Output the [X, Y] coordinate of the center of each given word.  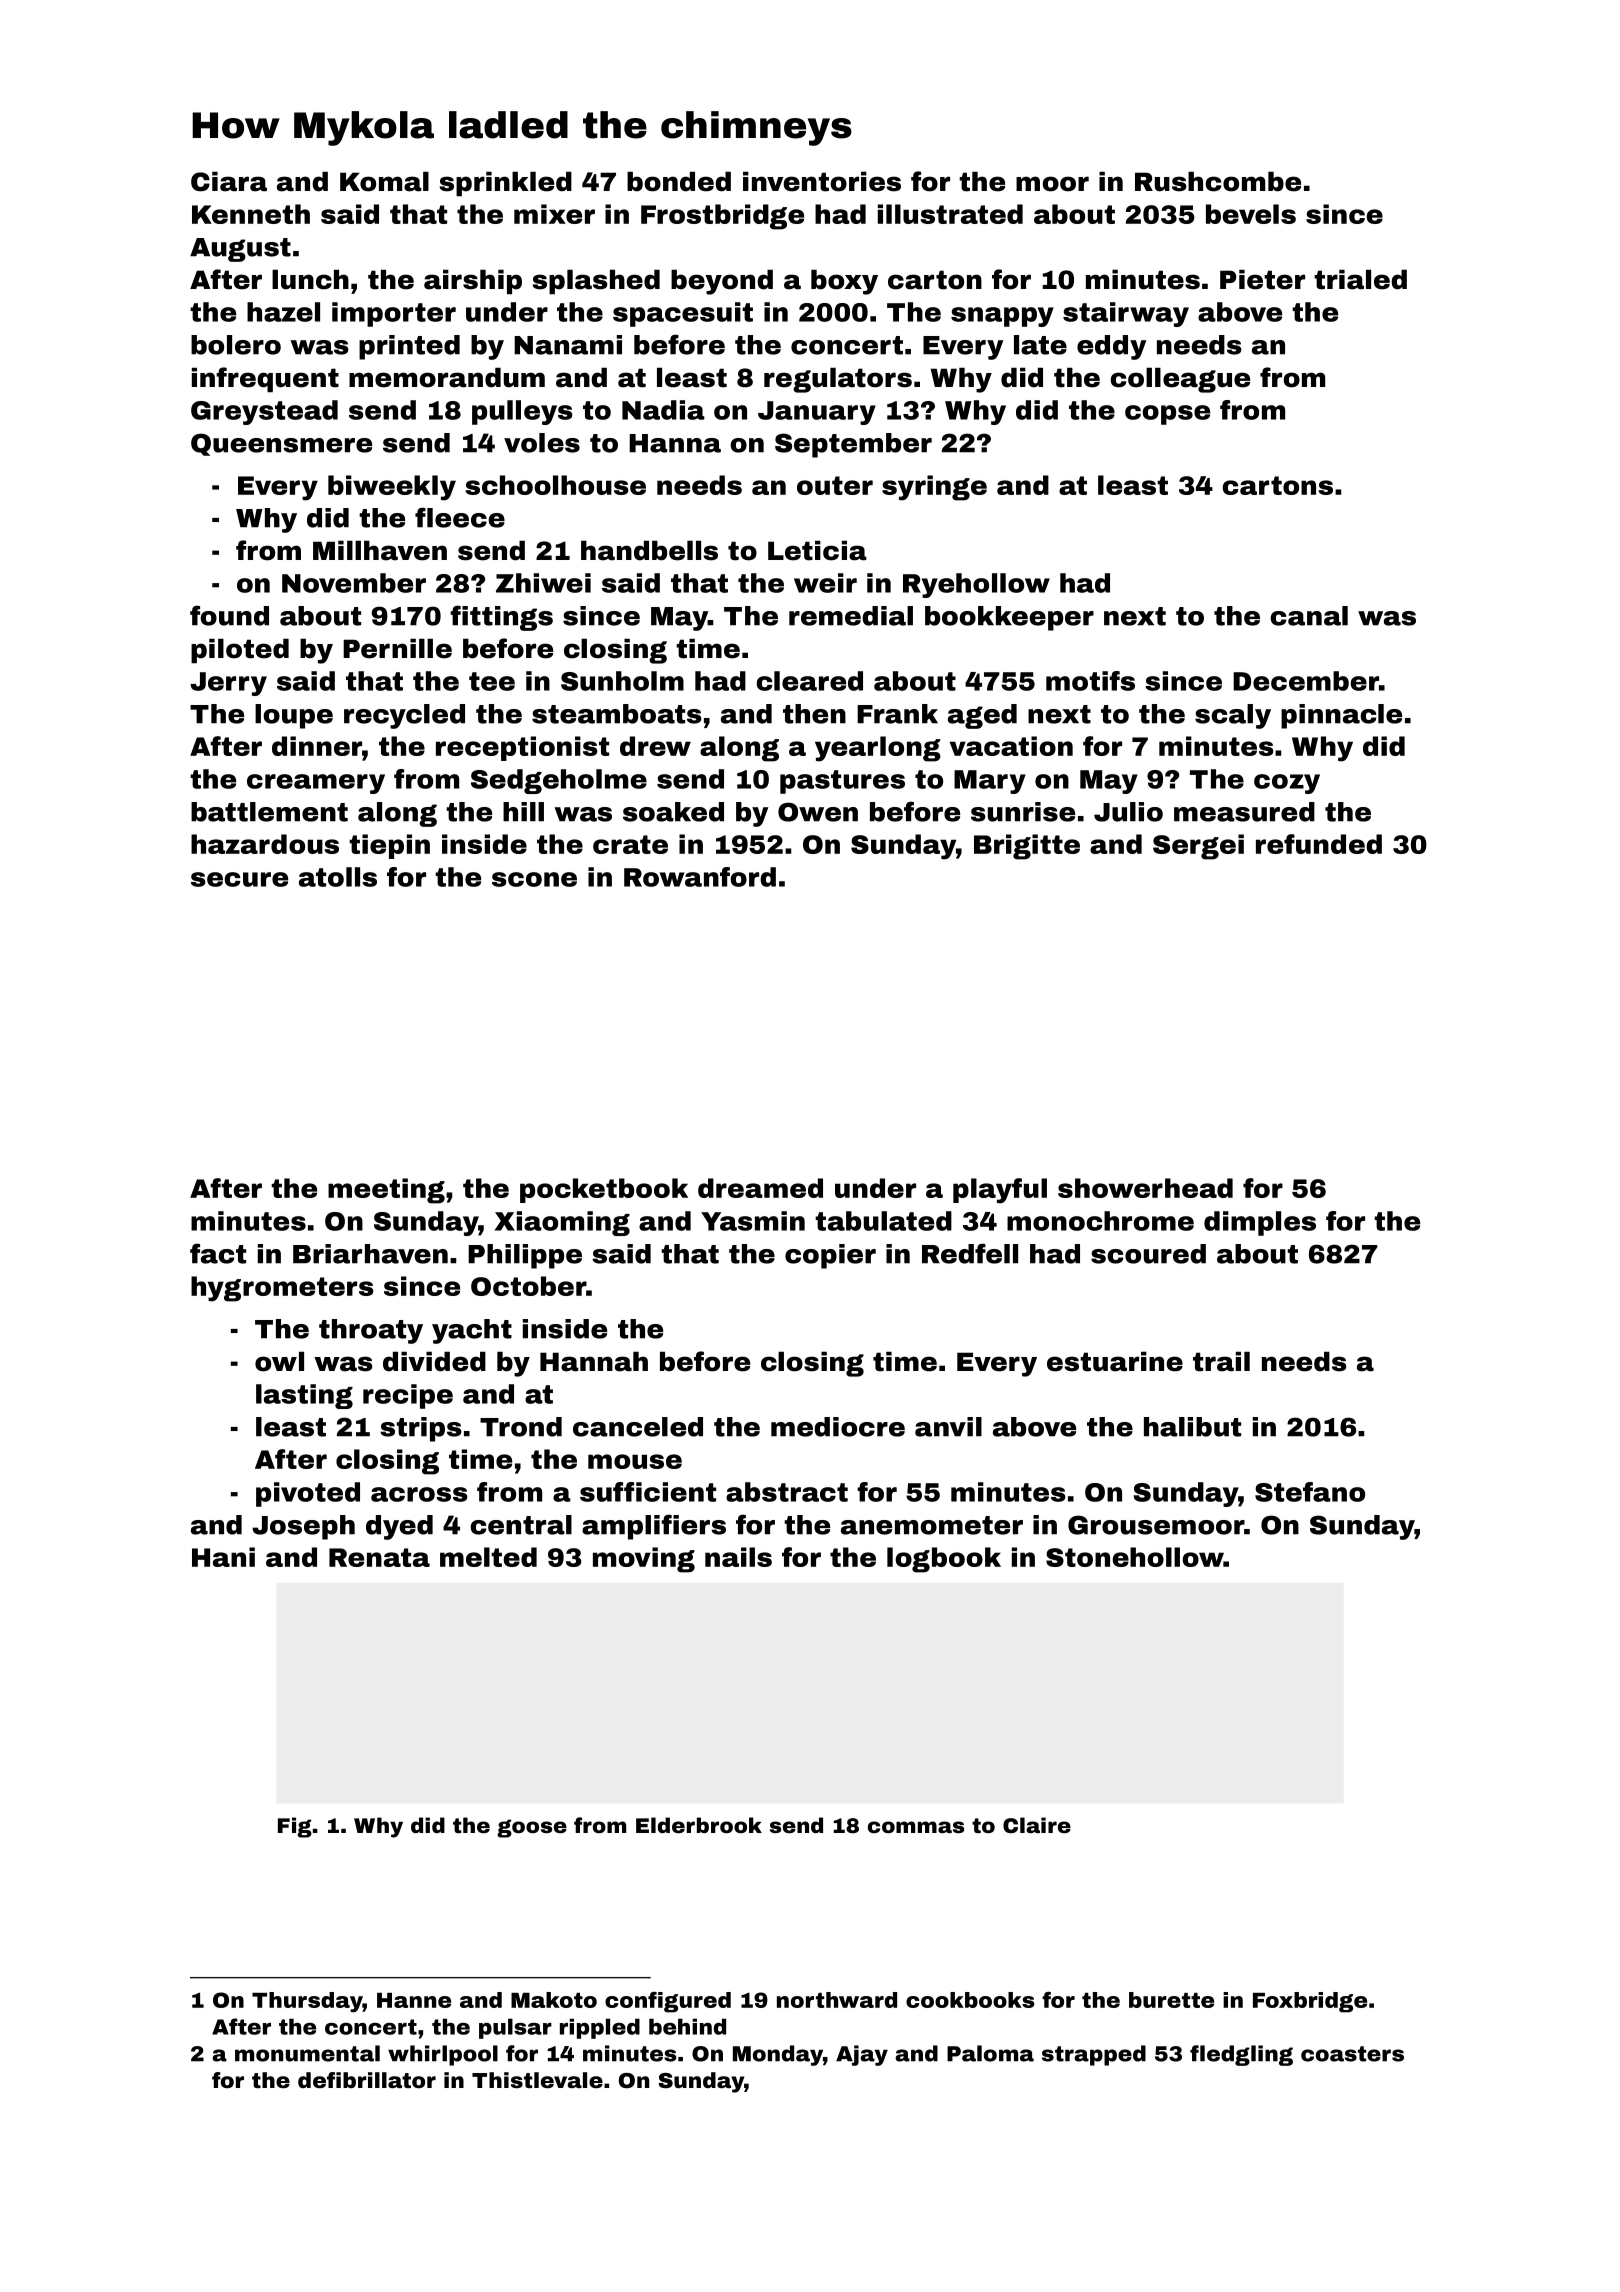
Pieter [1262, 279]
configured [668, 2002]
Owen [818, 812]
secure [239, 879]
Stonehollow [1135, 1557]
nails [738, 1557]
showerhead [1145, 1188]
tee [492, 681]
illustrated [950, 214]
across [419, 1494]
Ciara [229, 181]
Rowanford [700, 877]
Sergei [1198, 847]
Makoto [554, 2000]
